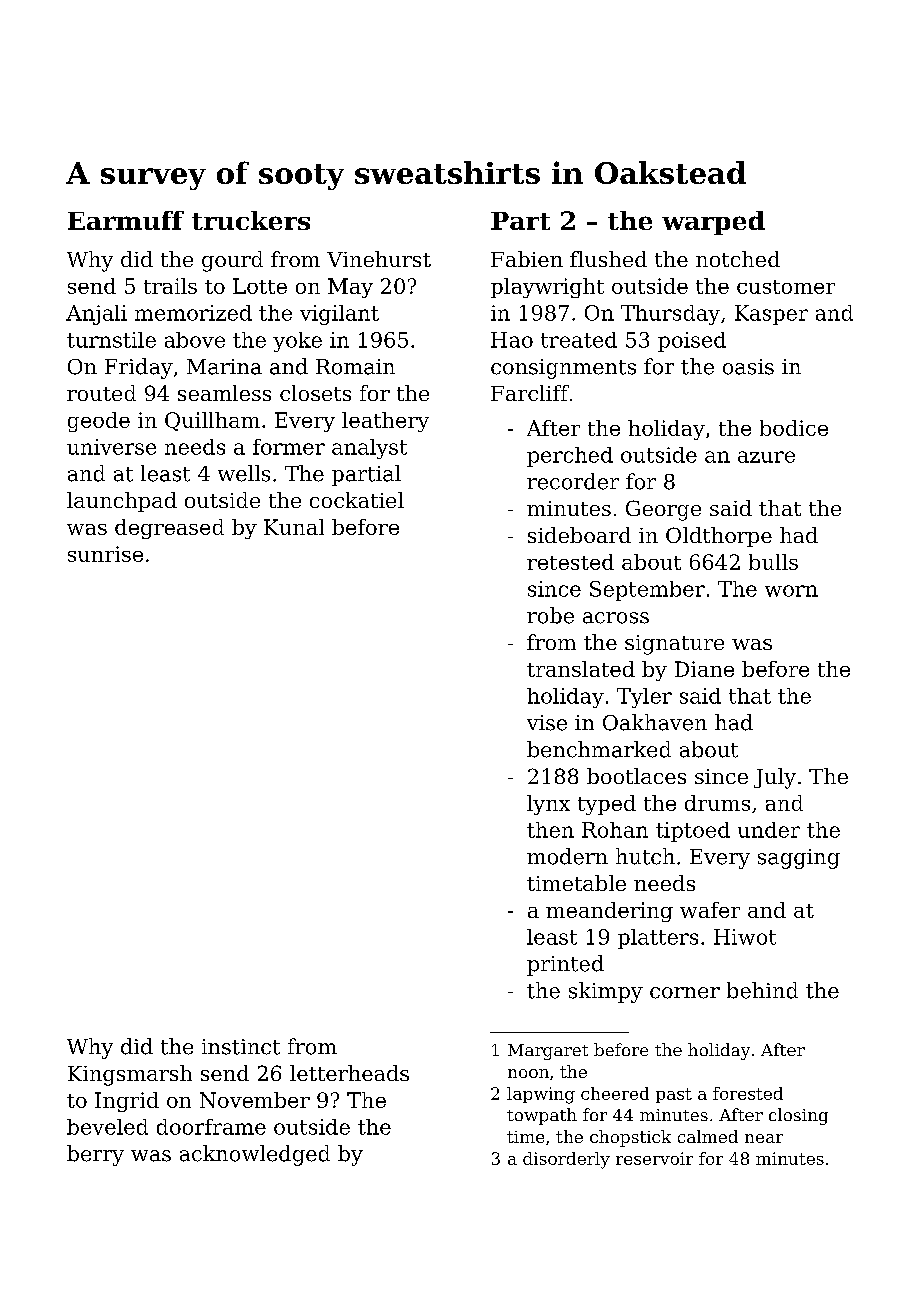 The width and height of the screenshot is (924, 1311). I want to click on Vinehurst, so click(379, 259).
